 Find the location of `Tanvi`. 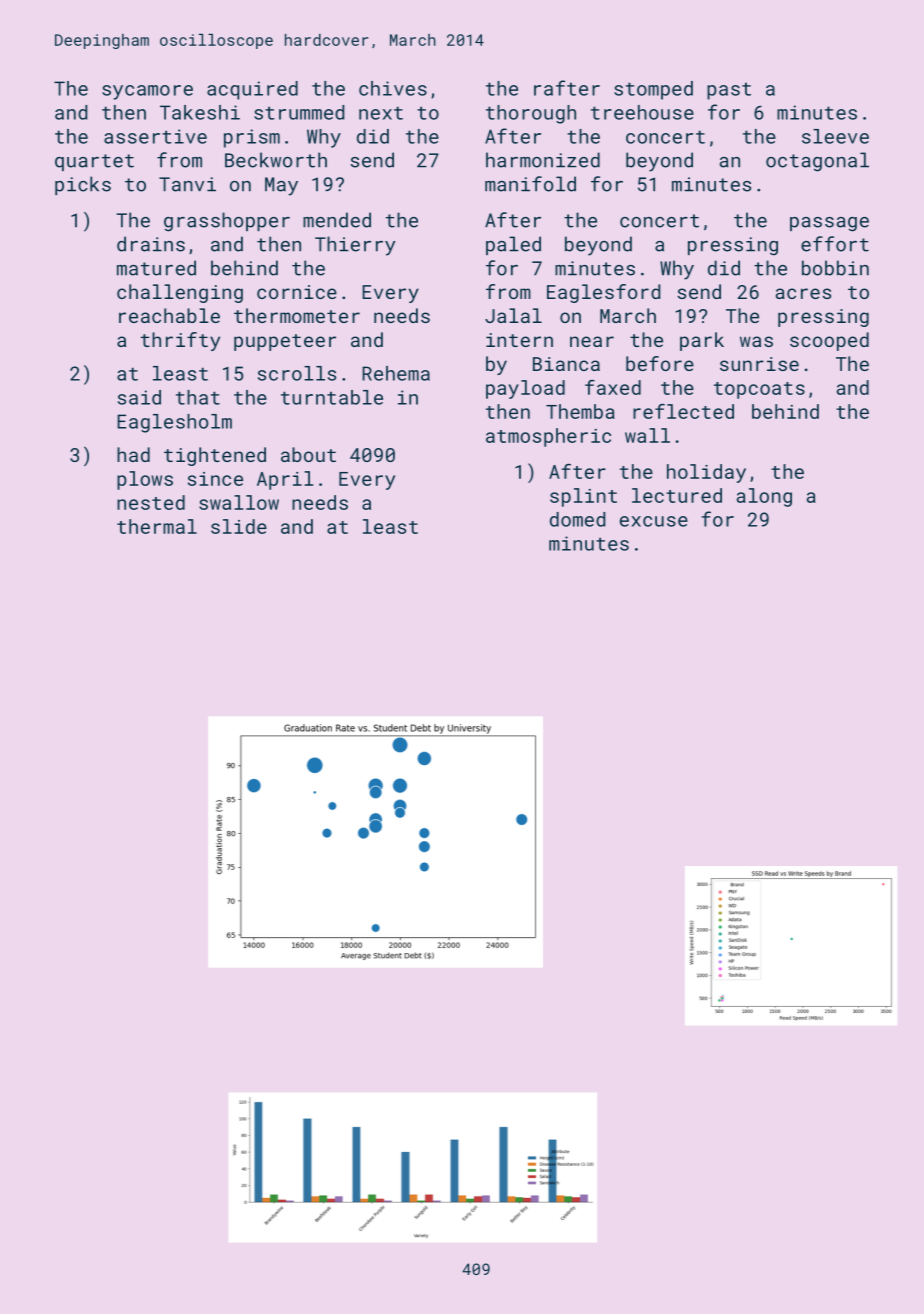

Tanvi is located at coordinates (187, 184).
